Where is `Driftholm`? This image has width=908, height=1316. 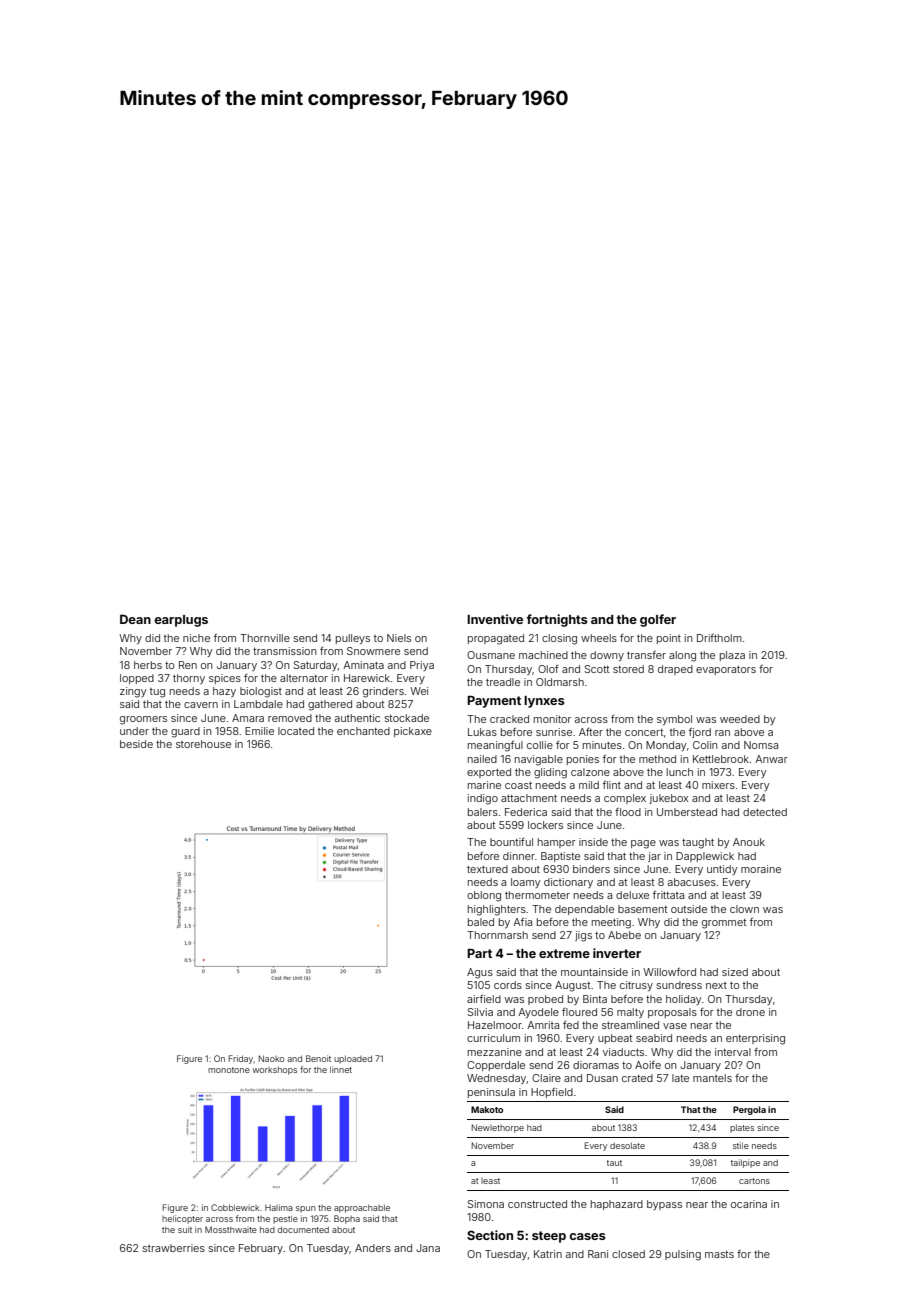
Driftholm is located at coordinates (719, 638).
